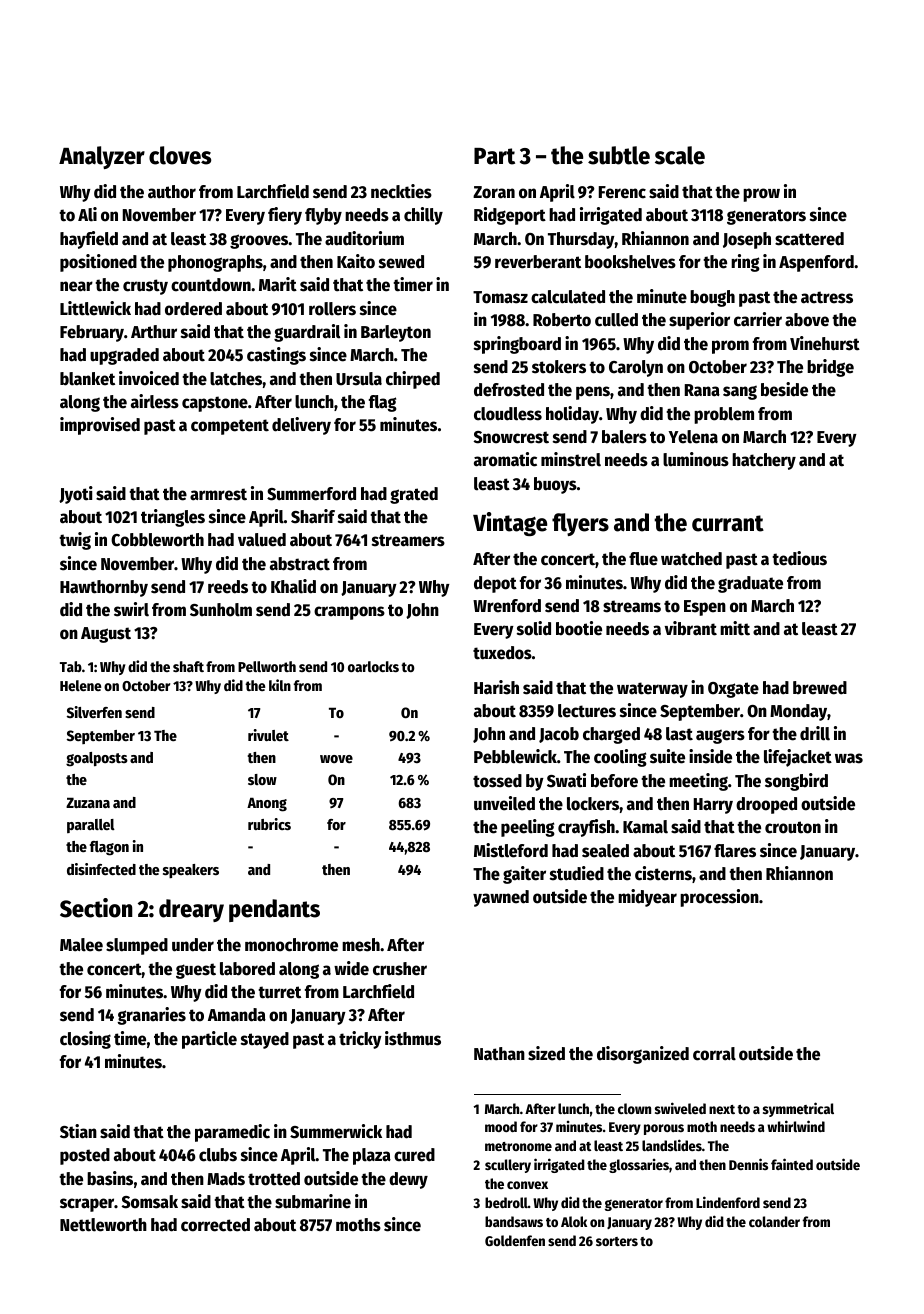 Image resolution: width=924 pixels, height=1314 pixels. Describe the element at coordinates (349, 613) in the screenshot. I see `crampons` at that location.
